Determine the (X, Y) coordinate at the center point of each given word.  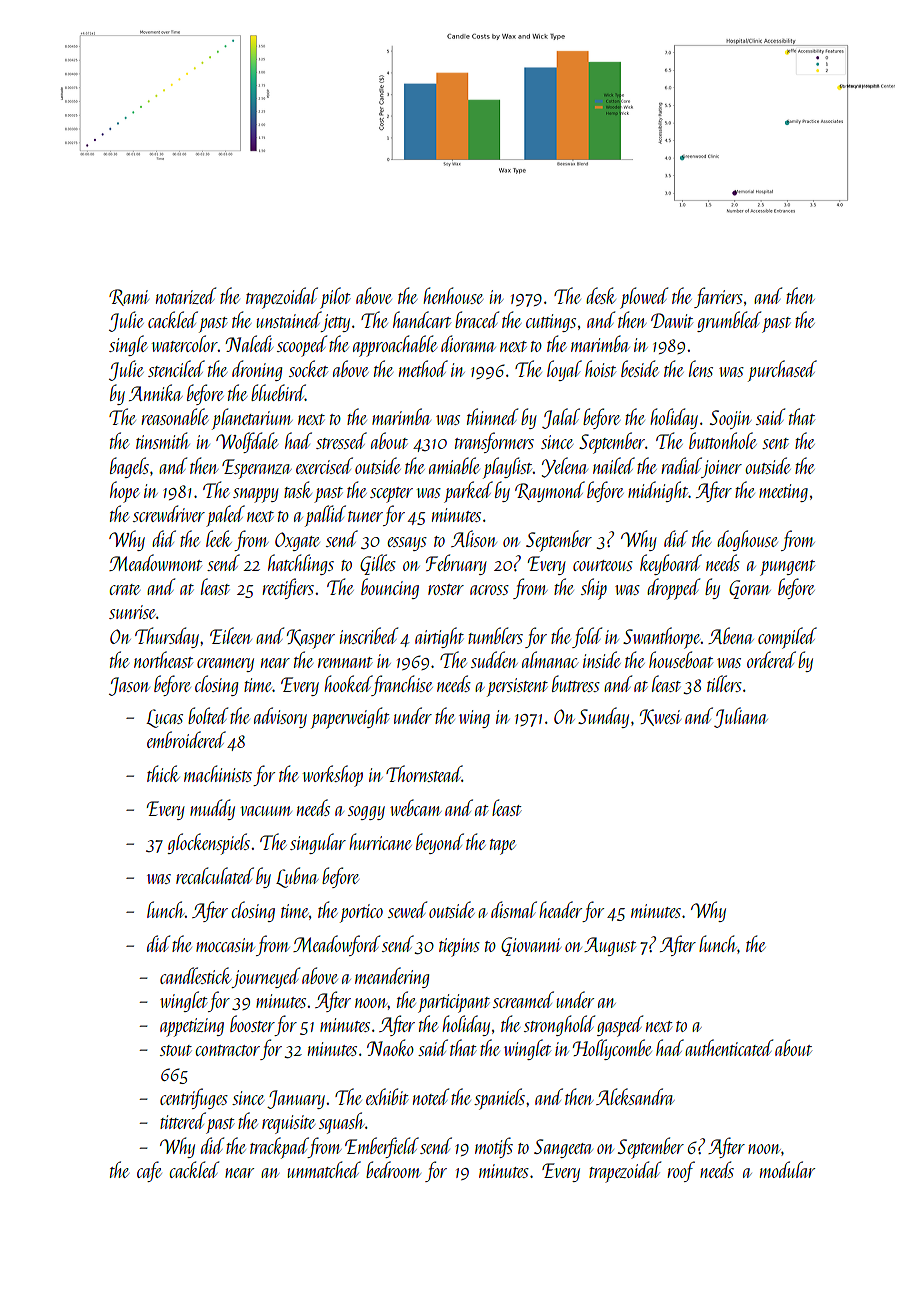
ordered (771, 659)
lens (701, 368)
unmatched (324, 1169)
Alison (474, 538)
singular (318, 843)
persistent (517, 687)
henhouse (453, 295)
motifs (494, 1147)
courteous (603, 565)
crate (124, 589)
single (128, 345)
